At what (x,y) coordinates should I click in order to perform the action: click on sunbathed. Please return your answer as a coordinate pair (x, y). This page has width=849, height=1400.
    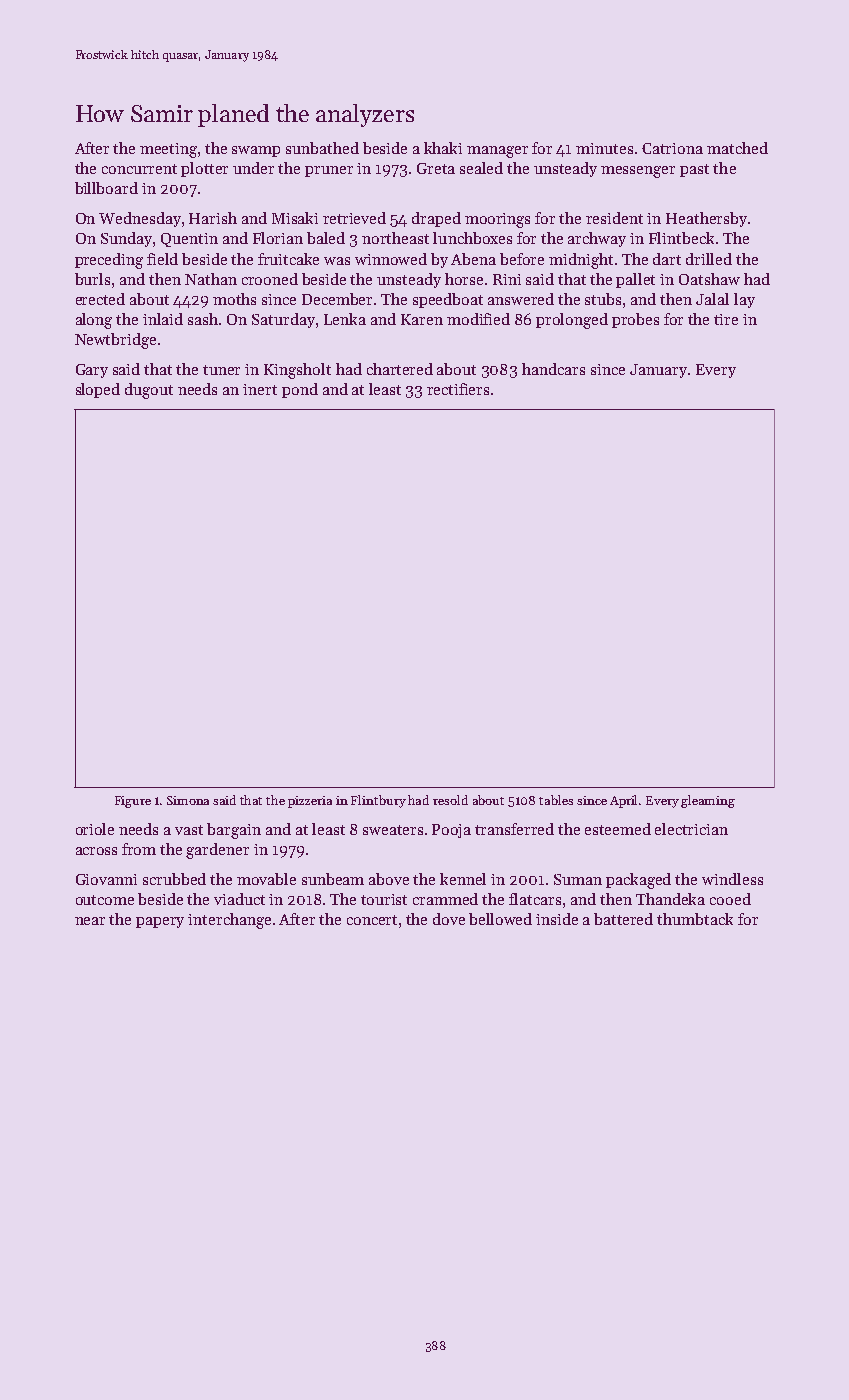
    Looking at the image, I should click on (322, 148).
